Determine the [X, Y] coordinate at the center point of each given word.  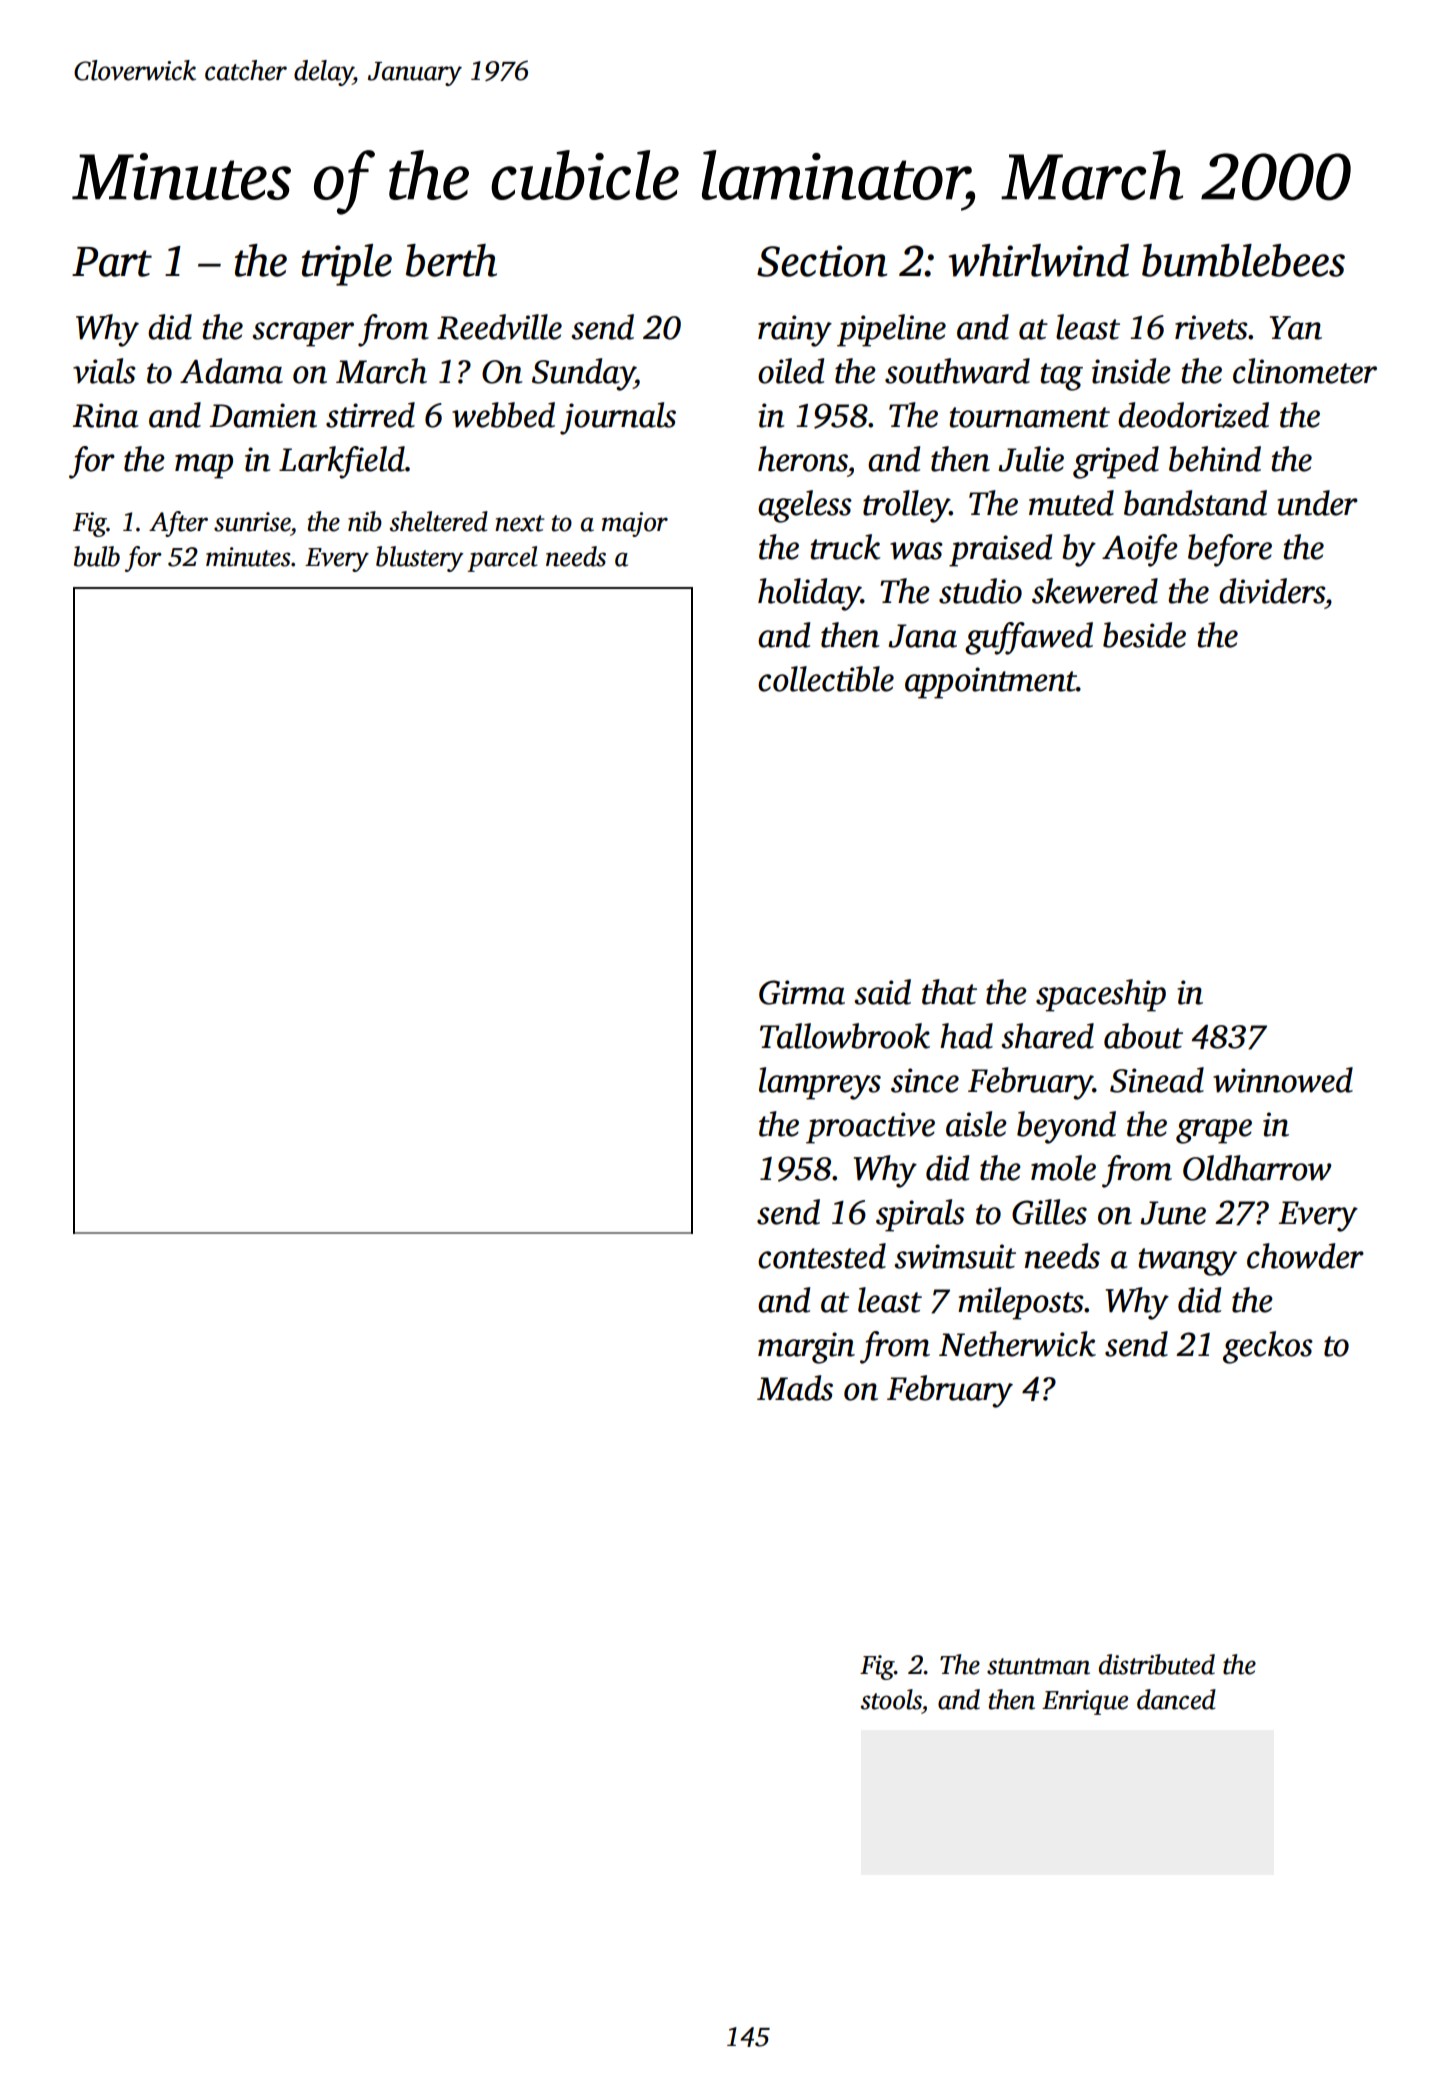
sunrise [252, 522]
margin [806, 1348]
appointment [991, 683]
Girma [802, 992]
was [916, 551]
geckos [1268, 1347]
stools [891, 1699]
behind [1215, 459]
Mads [795, 1388]
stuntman [1038, 1666]
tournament [1029, 417]
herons [803, 459]
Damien [263, 415]
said [882, 992]
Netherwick [1017, 1344]
